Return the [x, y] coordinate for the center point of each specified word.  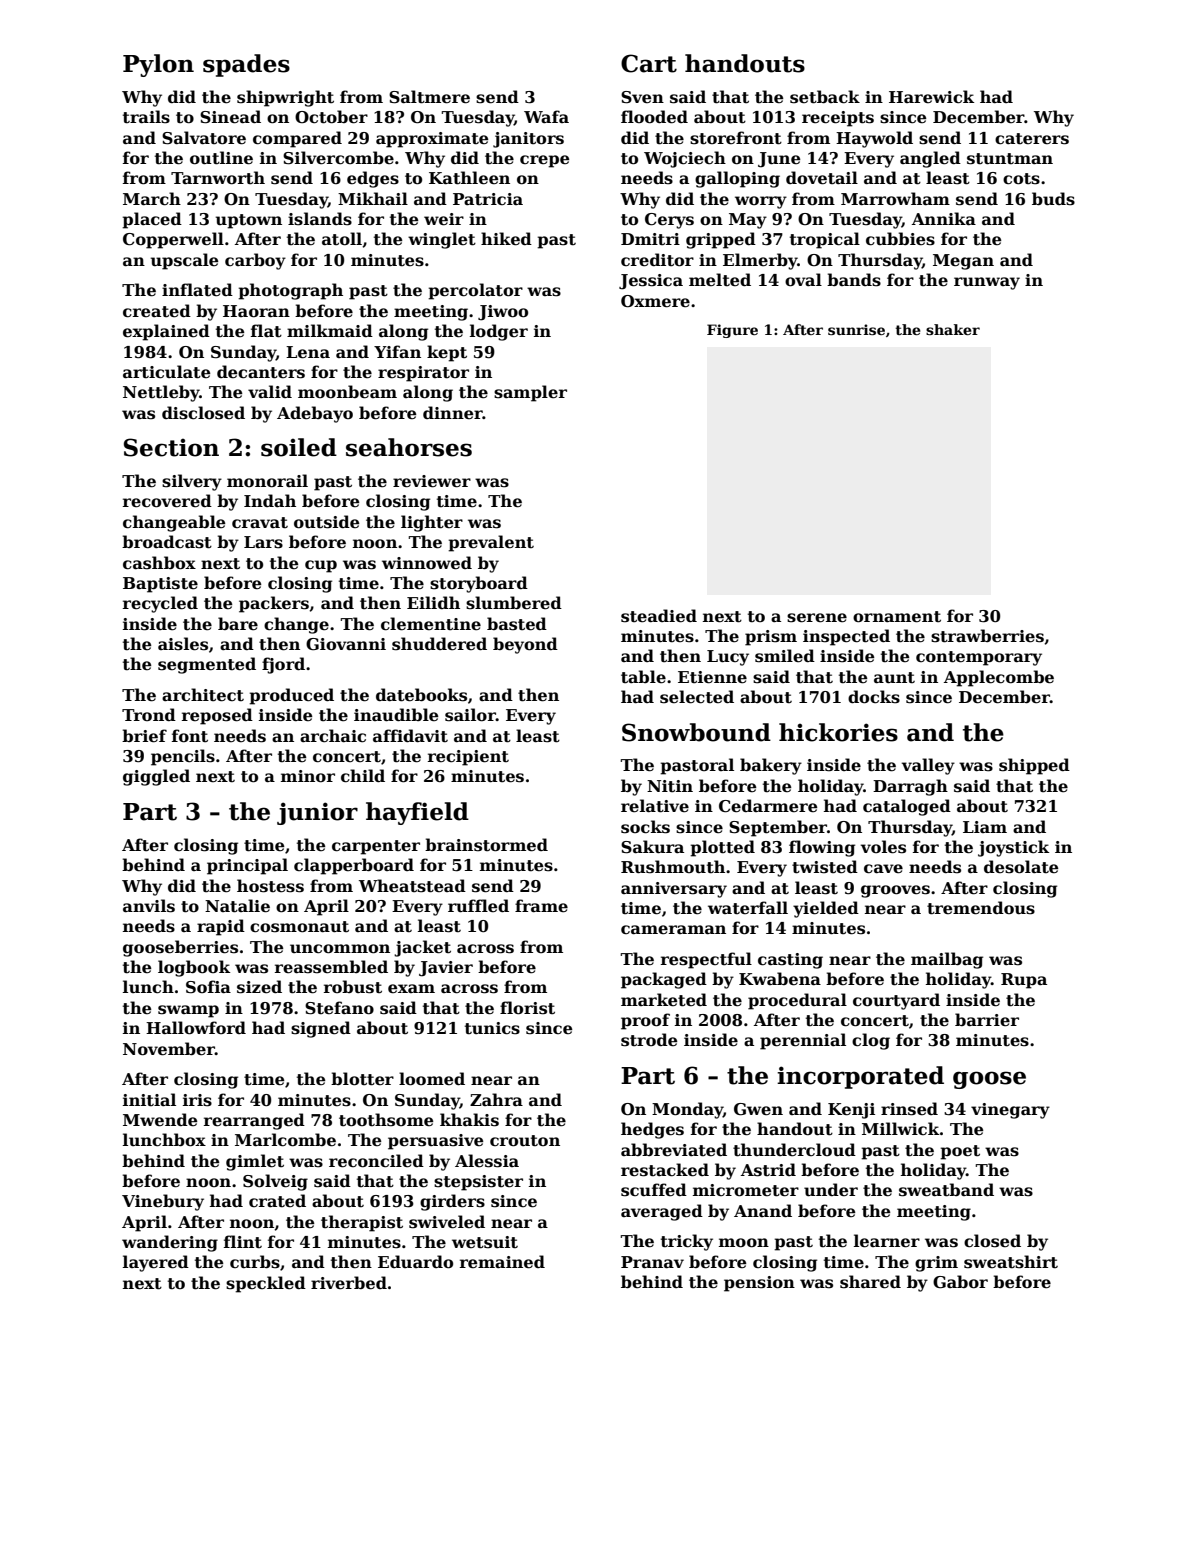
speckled [266, 1284]
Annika [944, 218]
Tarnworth [218, 178]
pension [759, 1284]
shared [870, 1282]
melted [720, 280]
